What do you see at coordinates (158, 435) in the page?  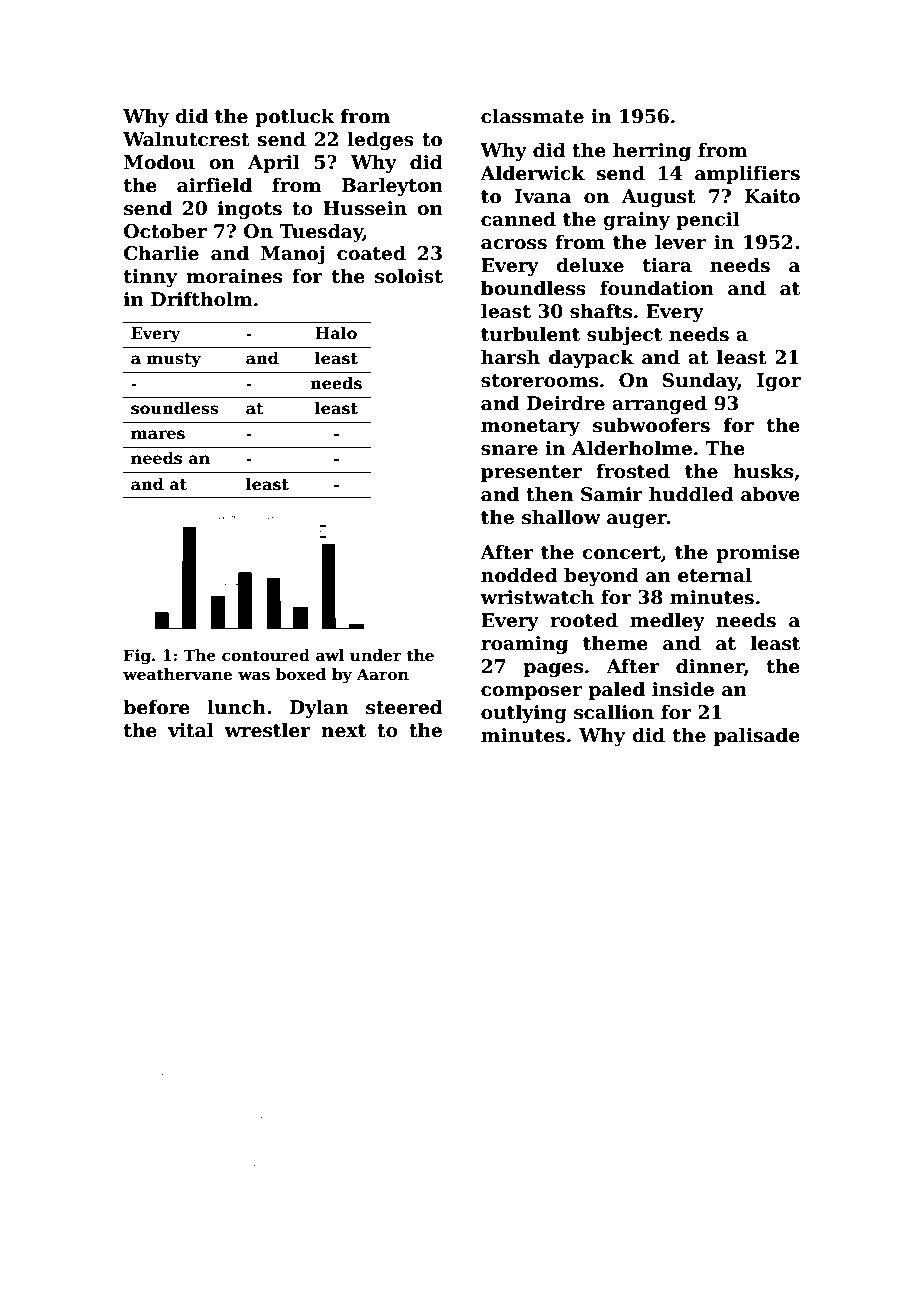 I see `mares` at bounding box center [158, 435].
